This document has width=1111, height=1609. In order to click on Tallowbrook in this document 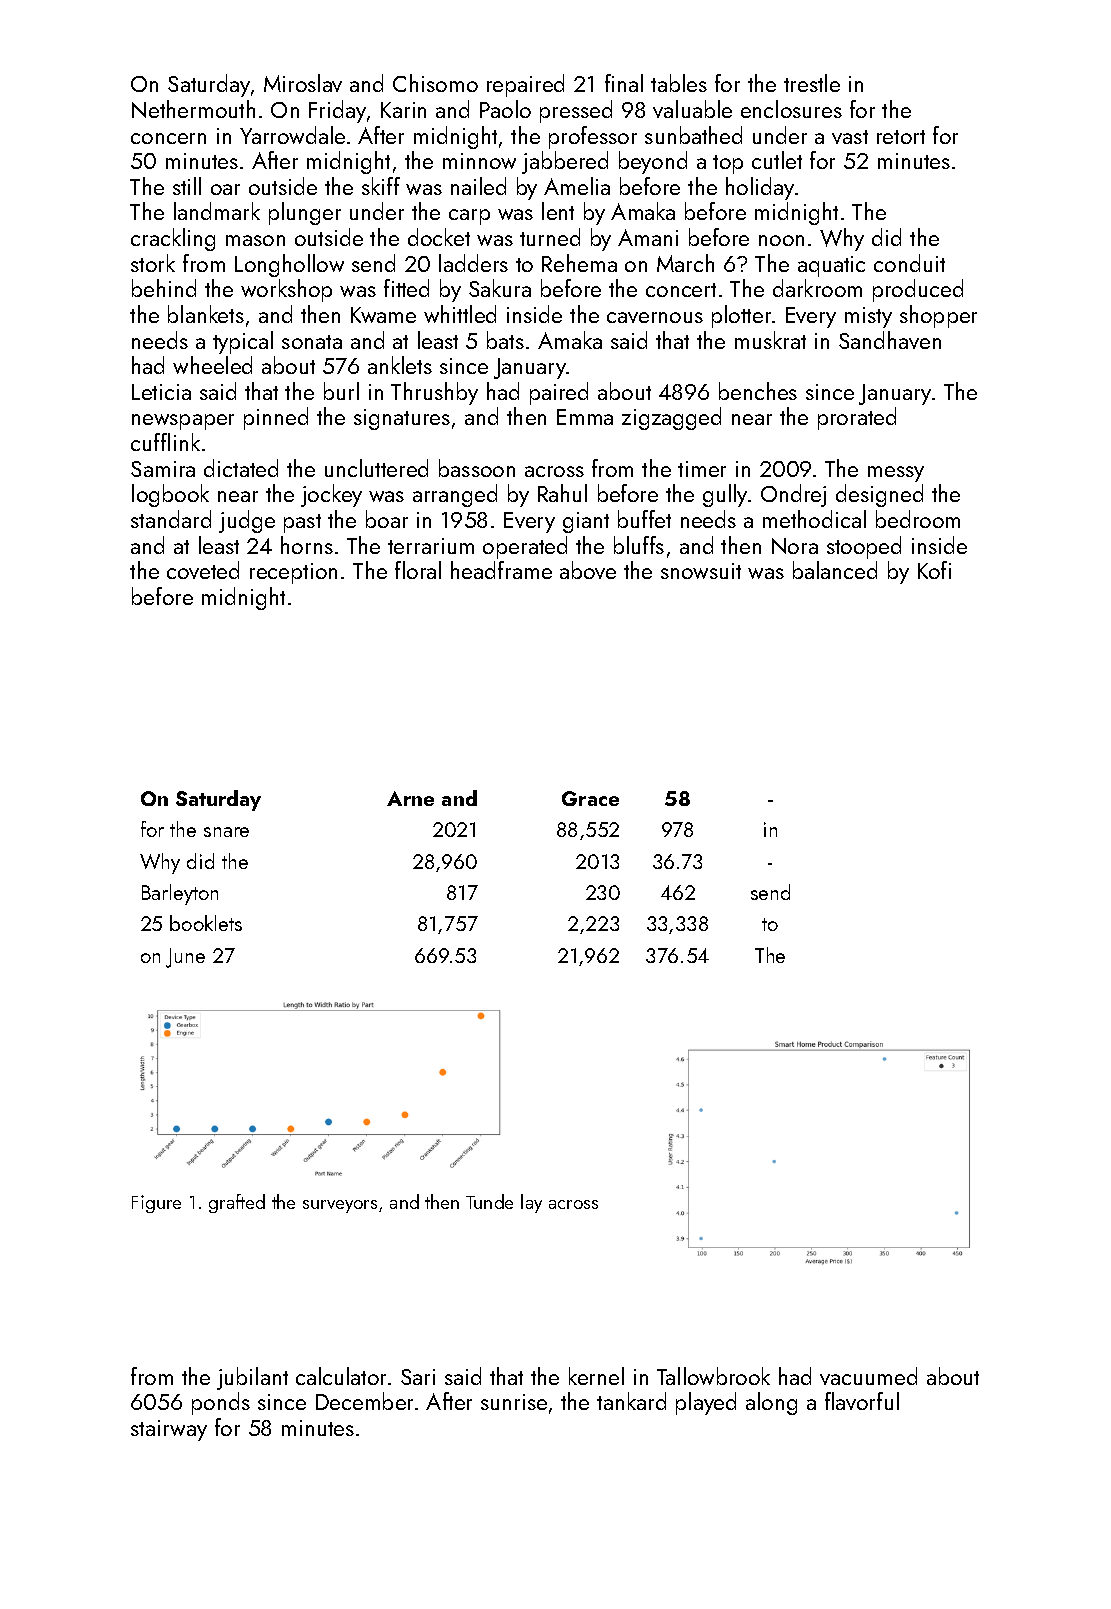, I will do `click(713, 1376)`.
